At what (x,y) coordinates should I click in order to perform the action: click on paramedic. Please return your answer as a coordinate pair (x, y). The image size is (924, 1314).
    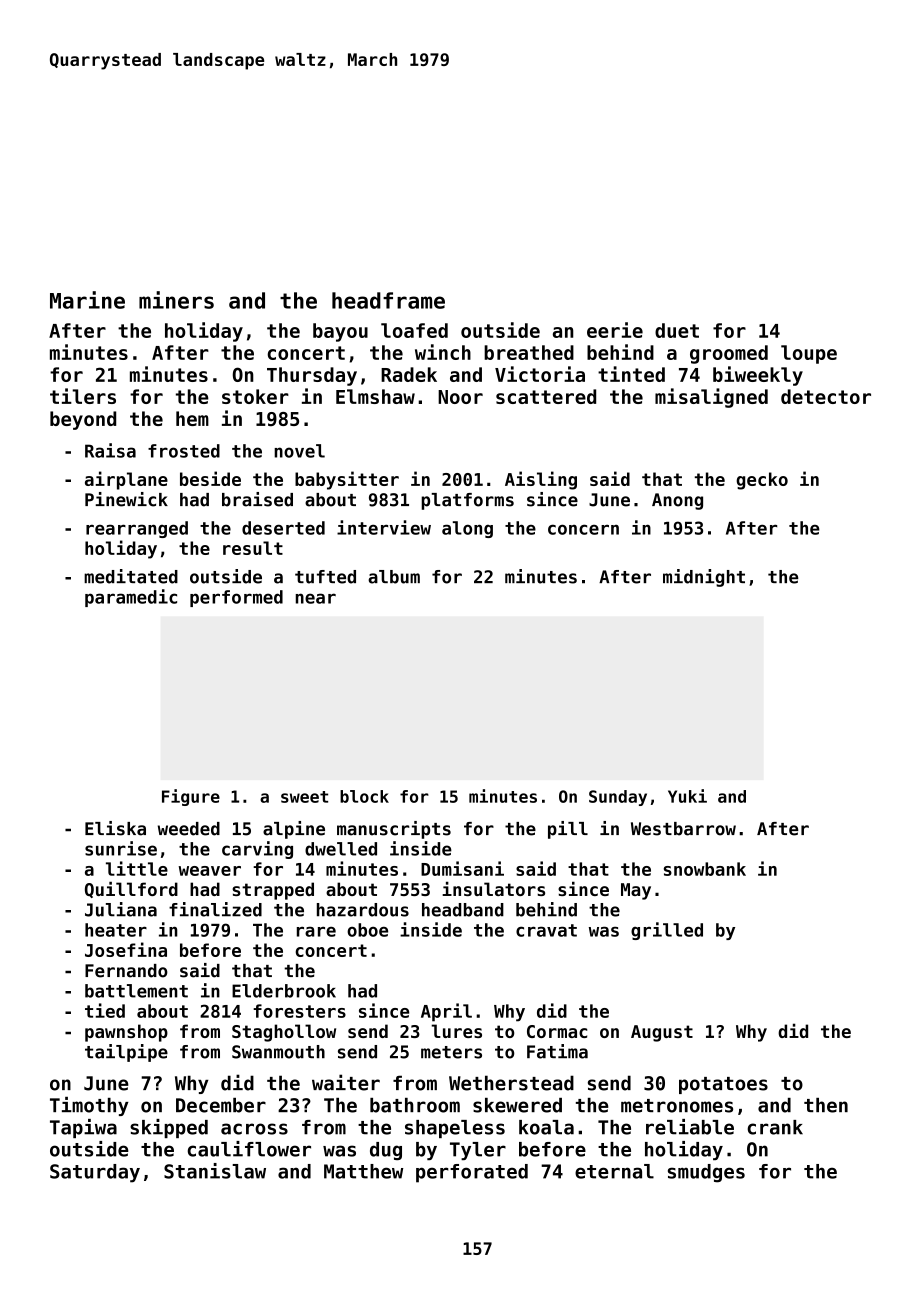
    Looking at the image, I should click on (131, 598).
